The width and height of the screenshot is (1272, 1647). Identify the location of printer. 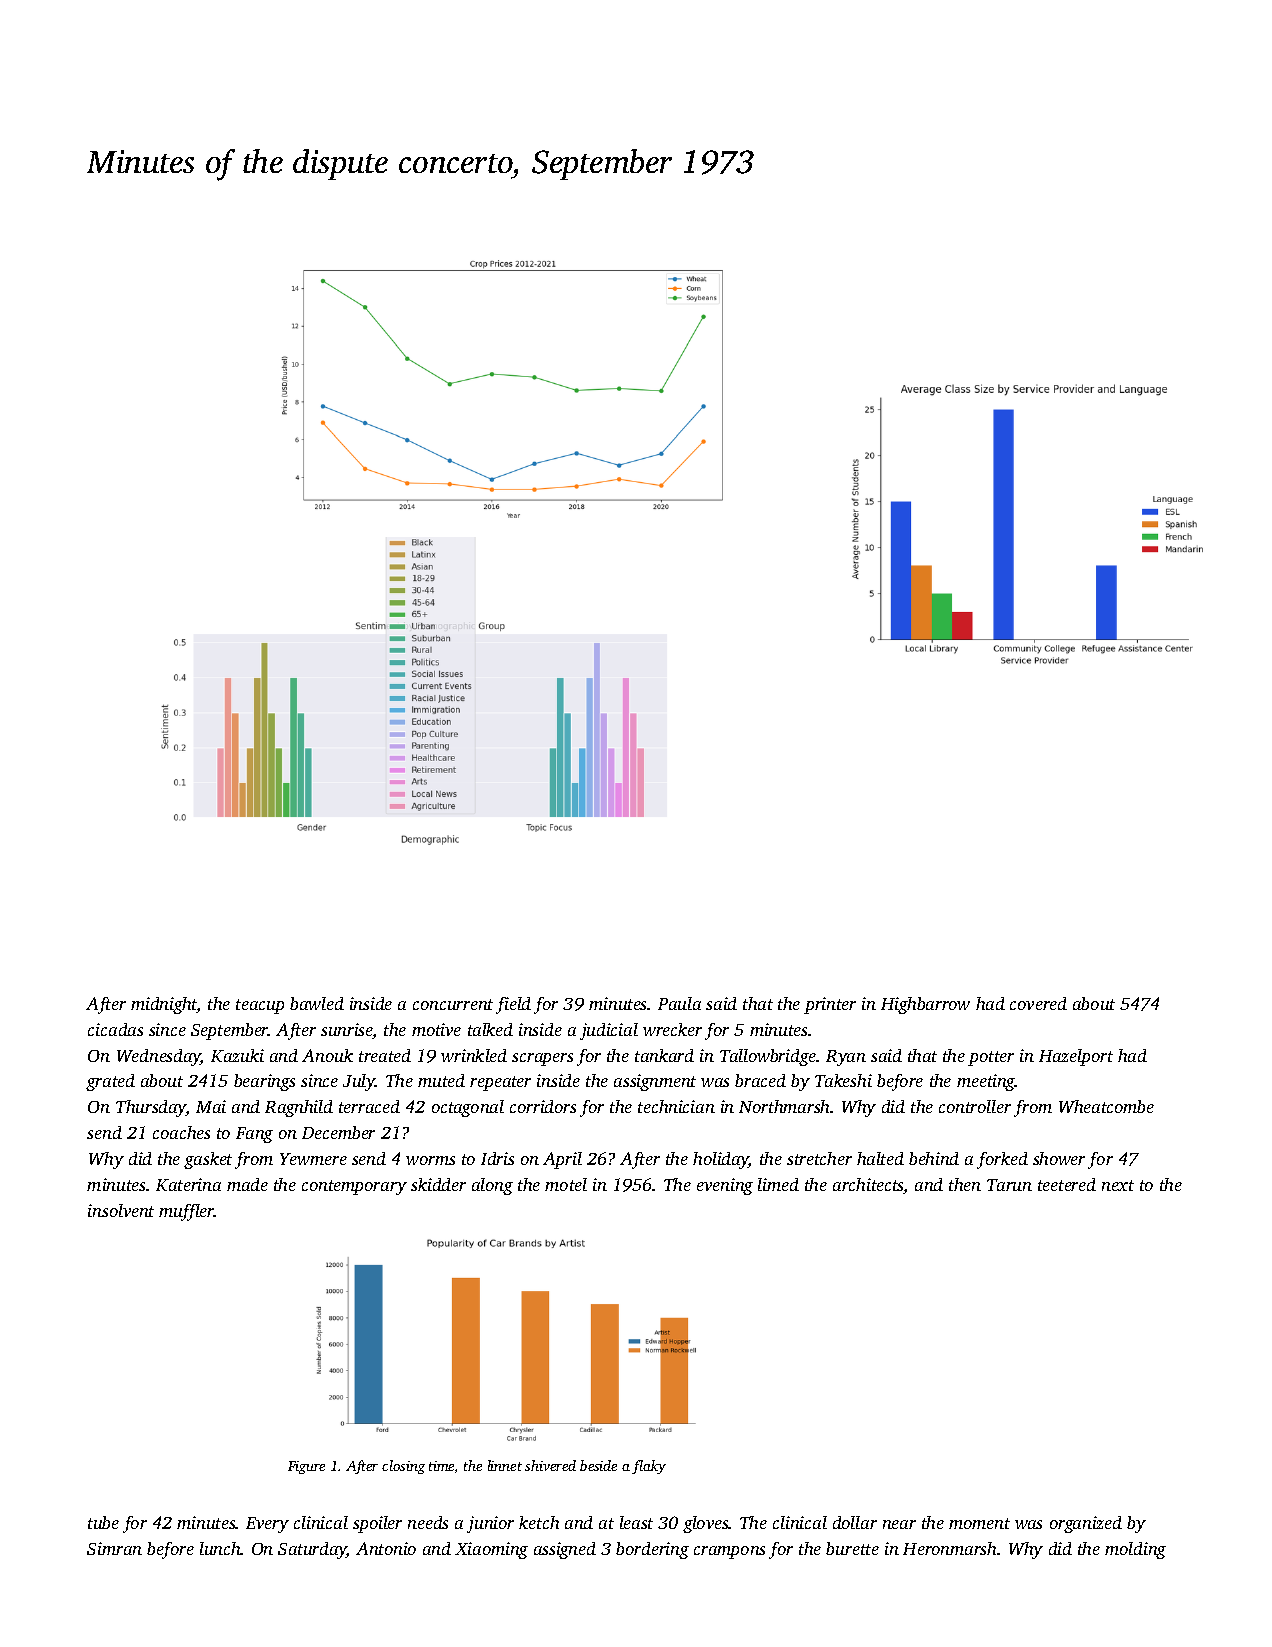
(830, 1005).
